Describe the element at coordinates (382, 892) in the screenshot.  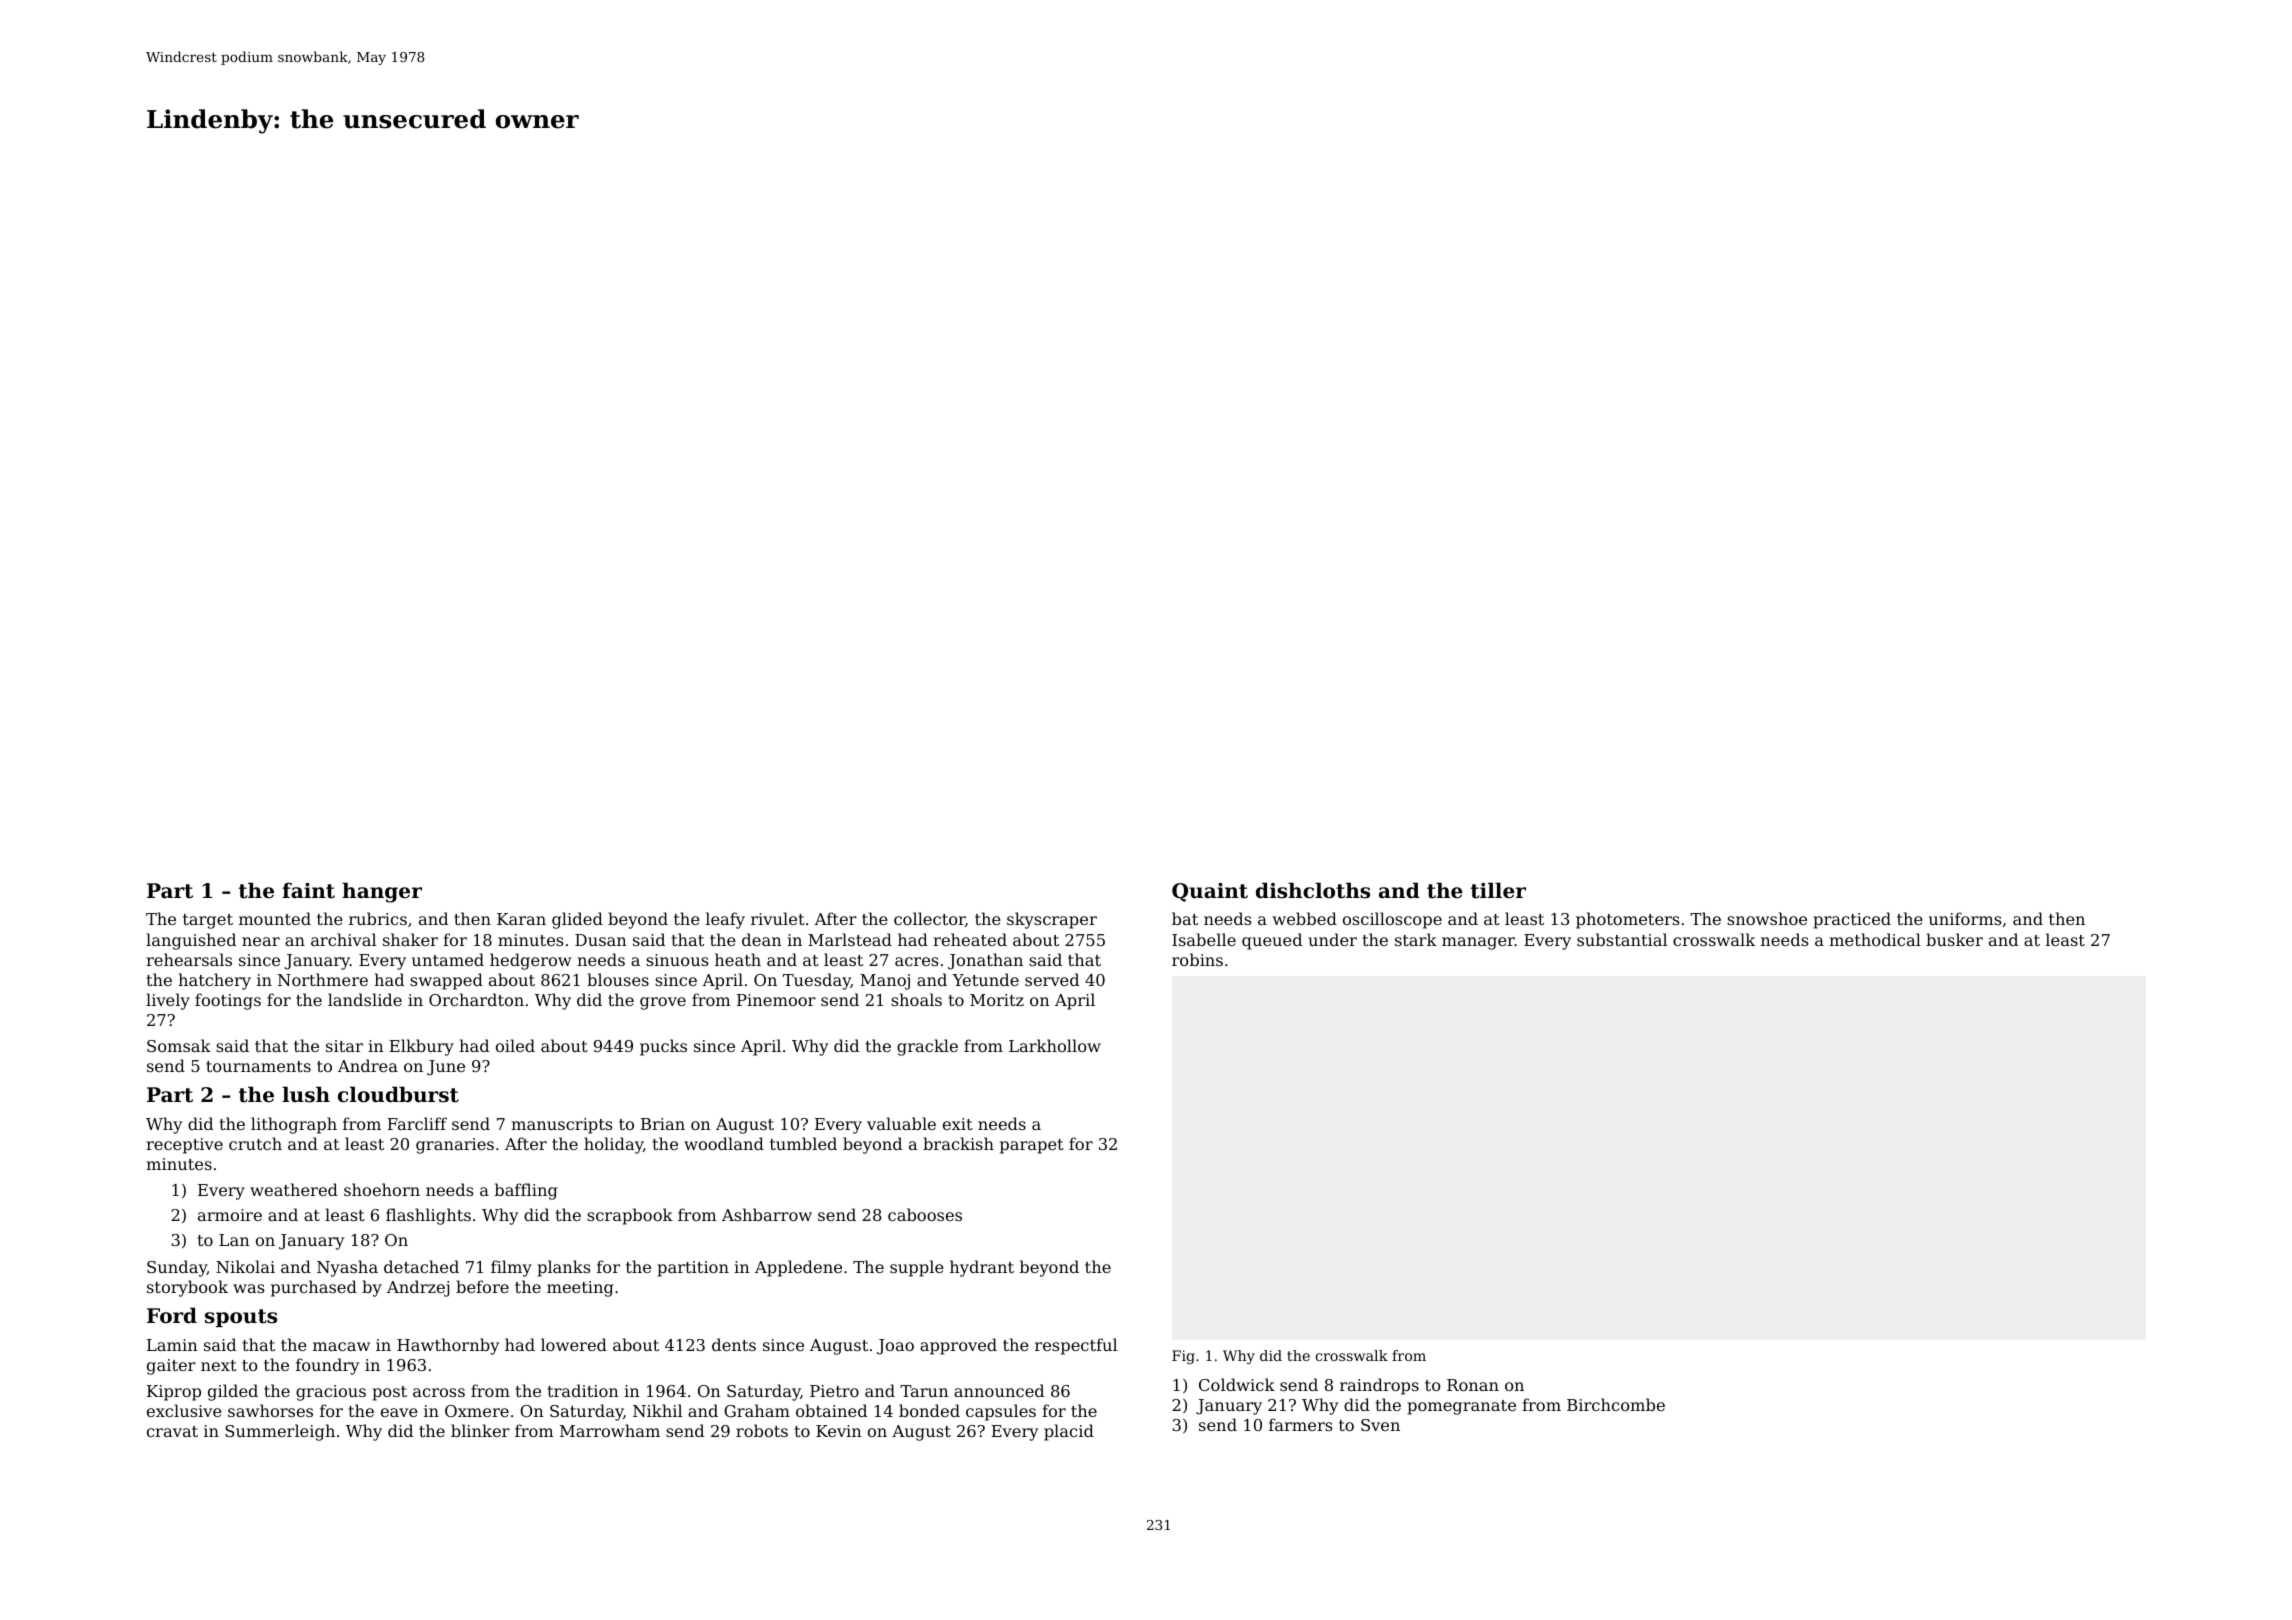
I see `hanger` at that location.
